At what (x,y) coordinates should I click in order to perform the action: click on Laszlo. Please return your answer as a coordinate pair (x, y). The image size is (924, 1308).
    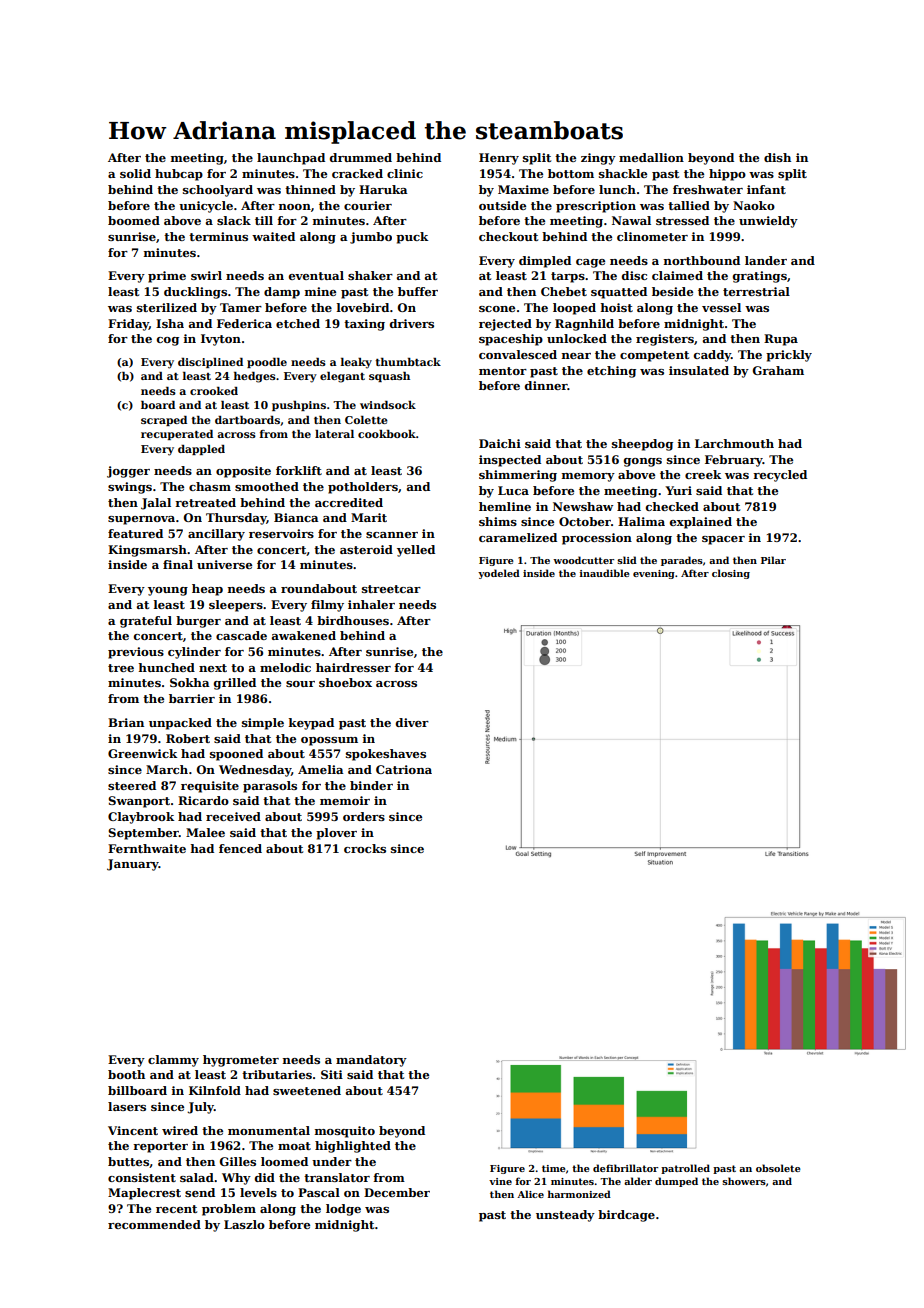
    Looking at the image, I should click on (244, 1224).
